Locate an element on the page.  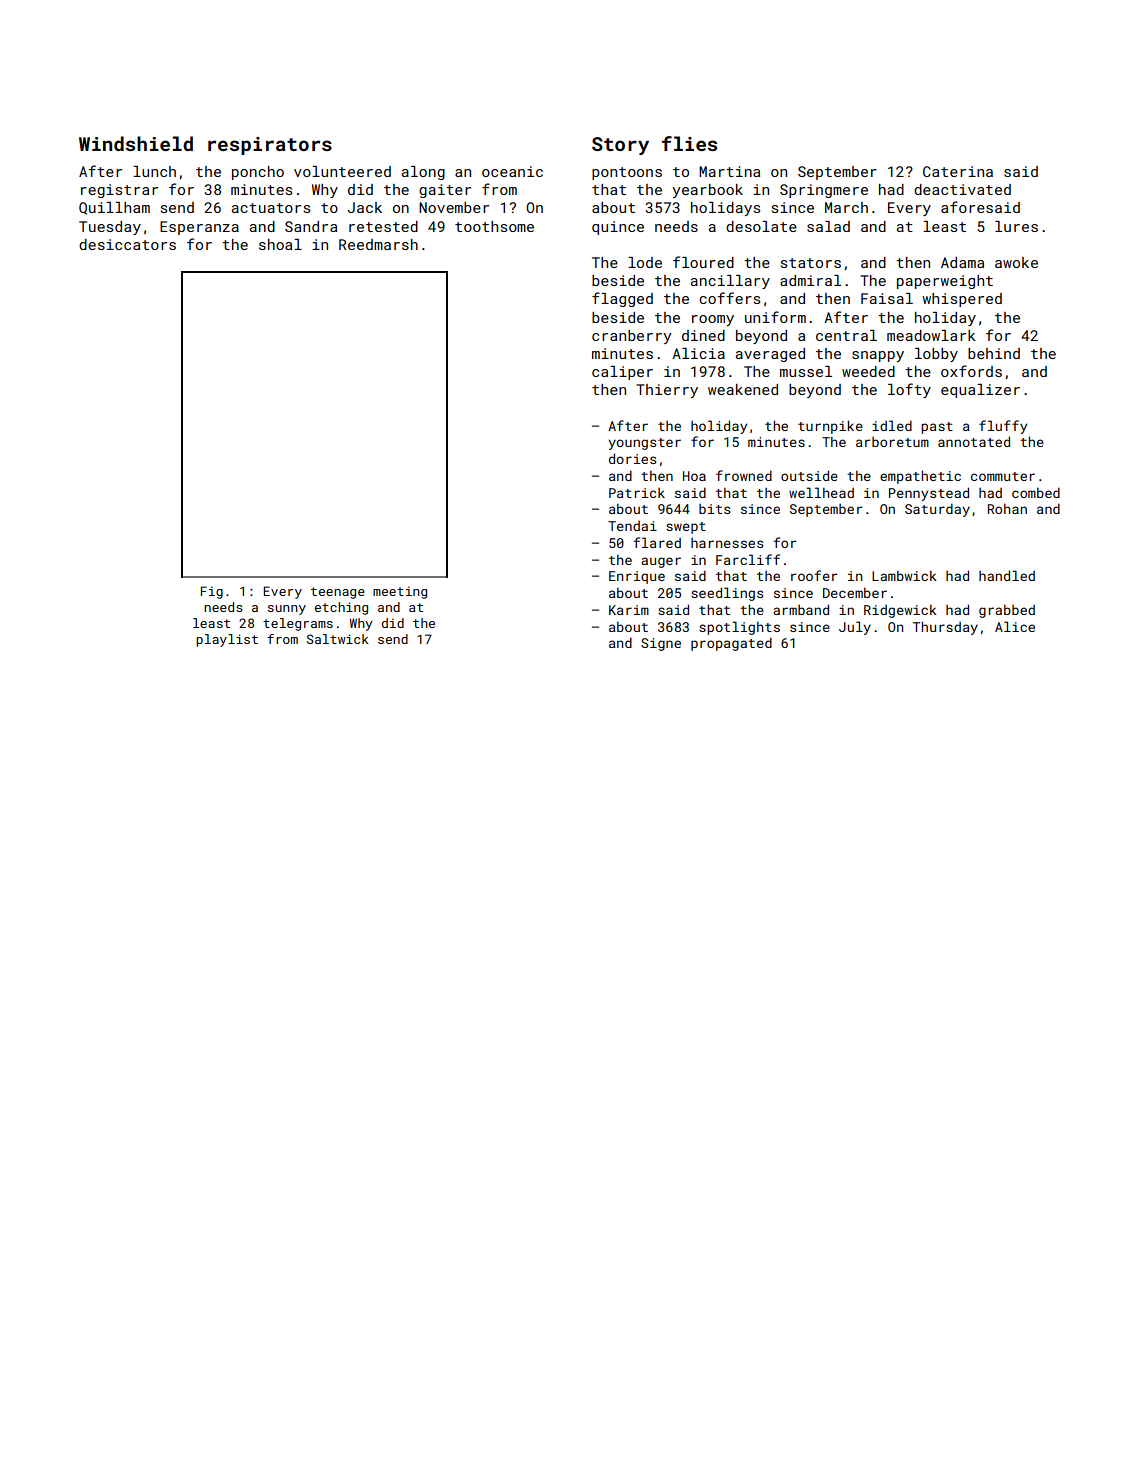
Caterina is located at coordinates (958, 171).
